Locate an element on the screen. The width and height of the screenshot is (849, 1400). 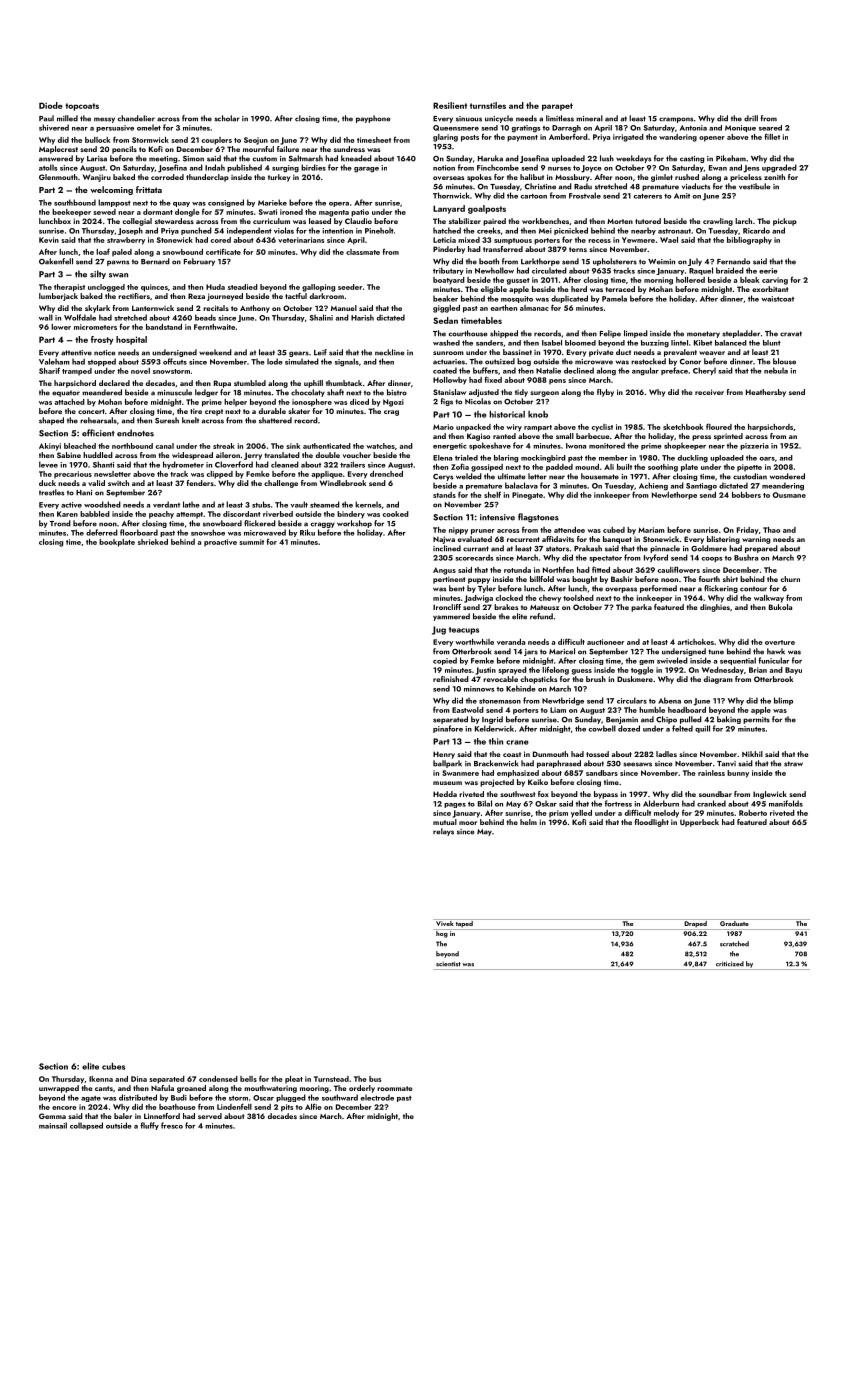
payment is located at coordinates (522, 138).
